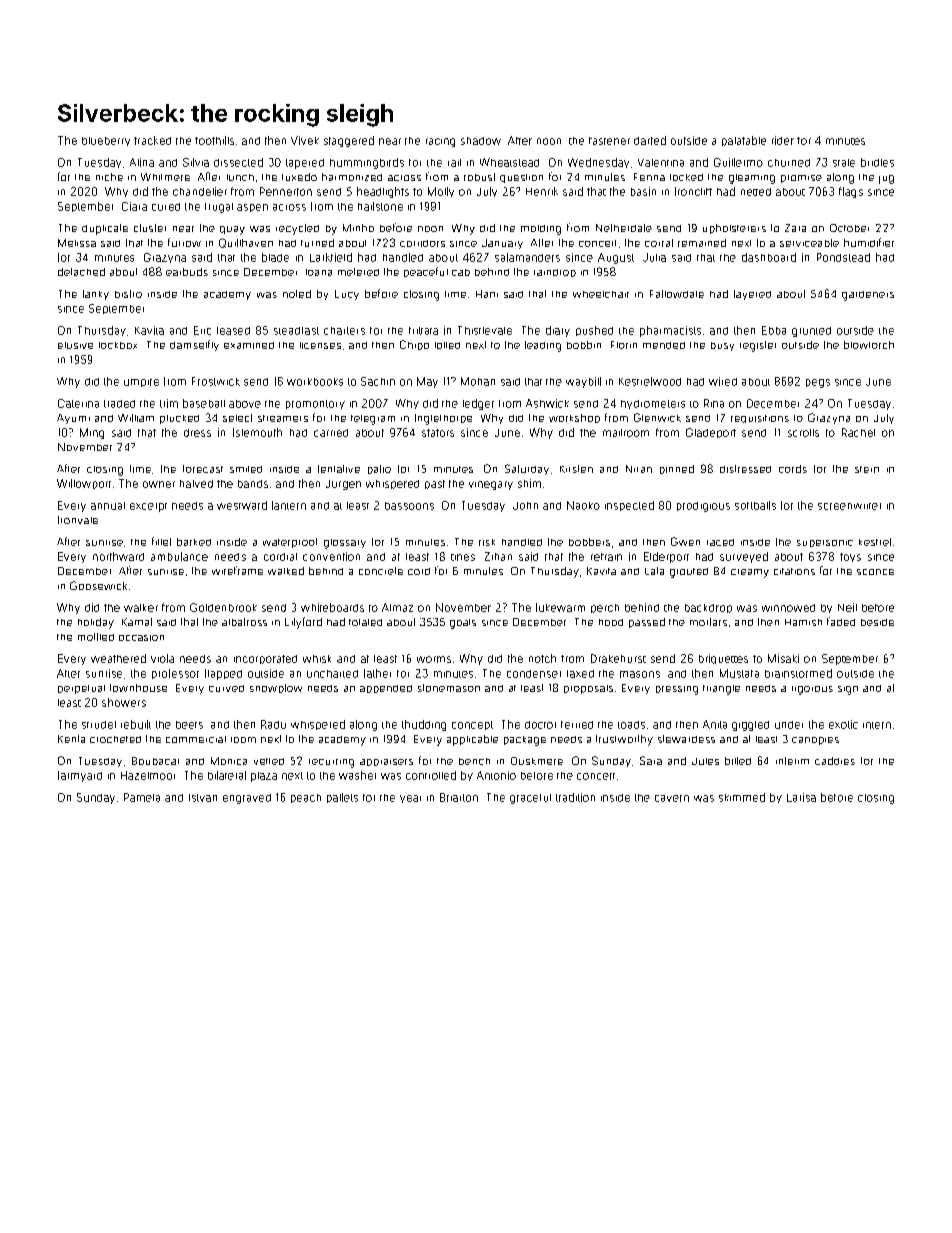  I want to click on above, so click(245, 404).
